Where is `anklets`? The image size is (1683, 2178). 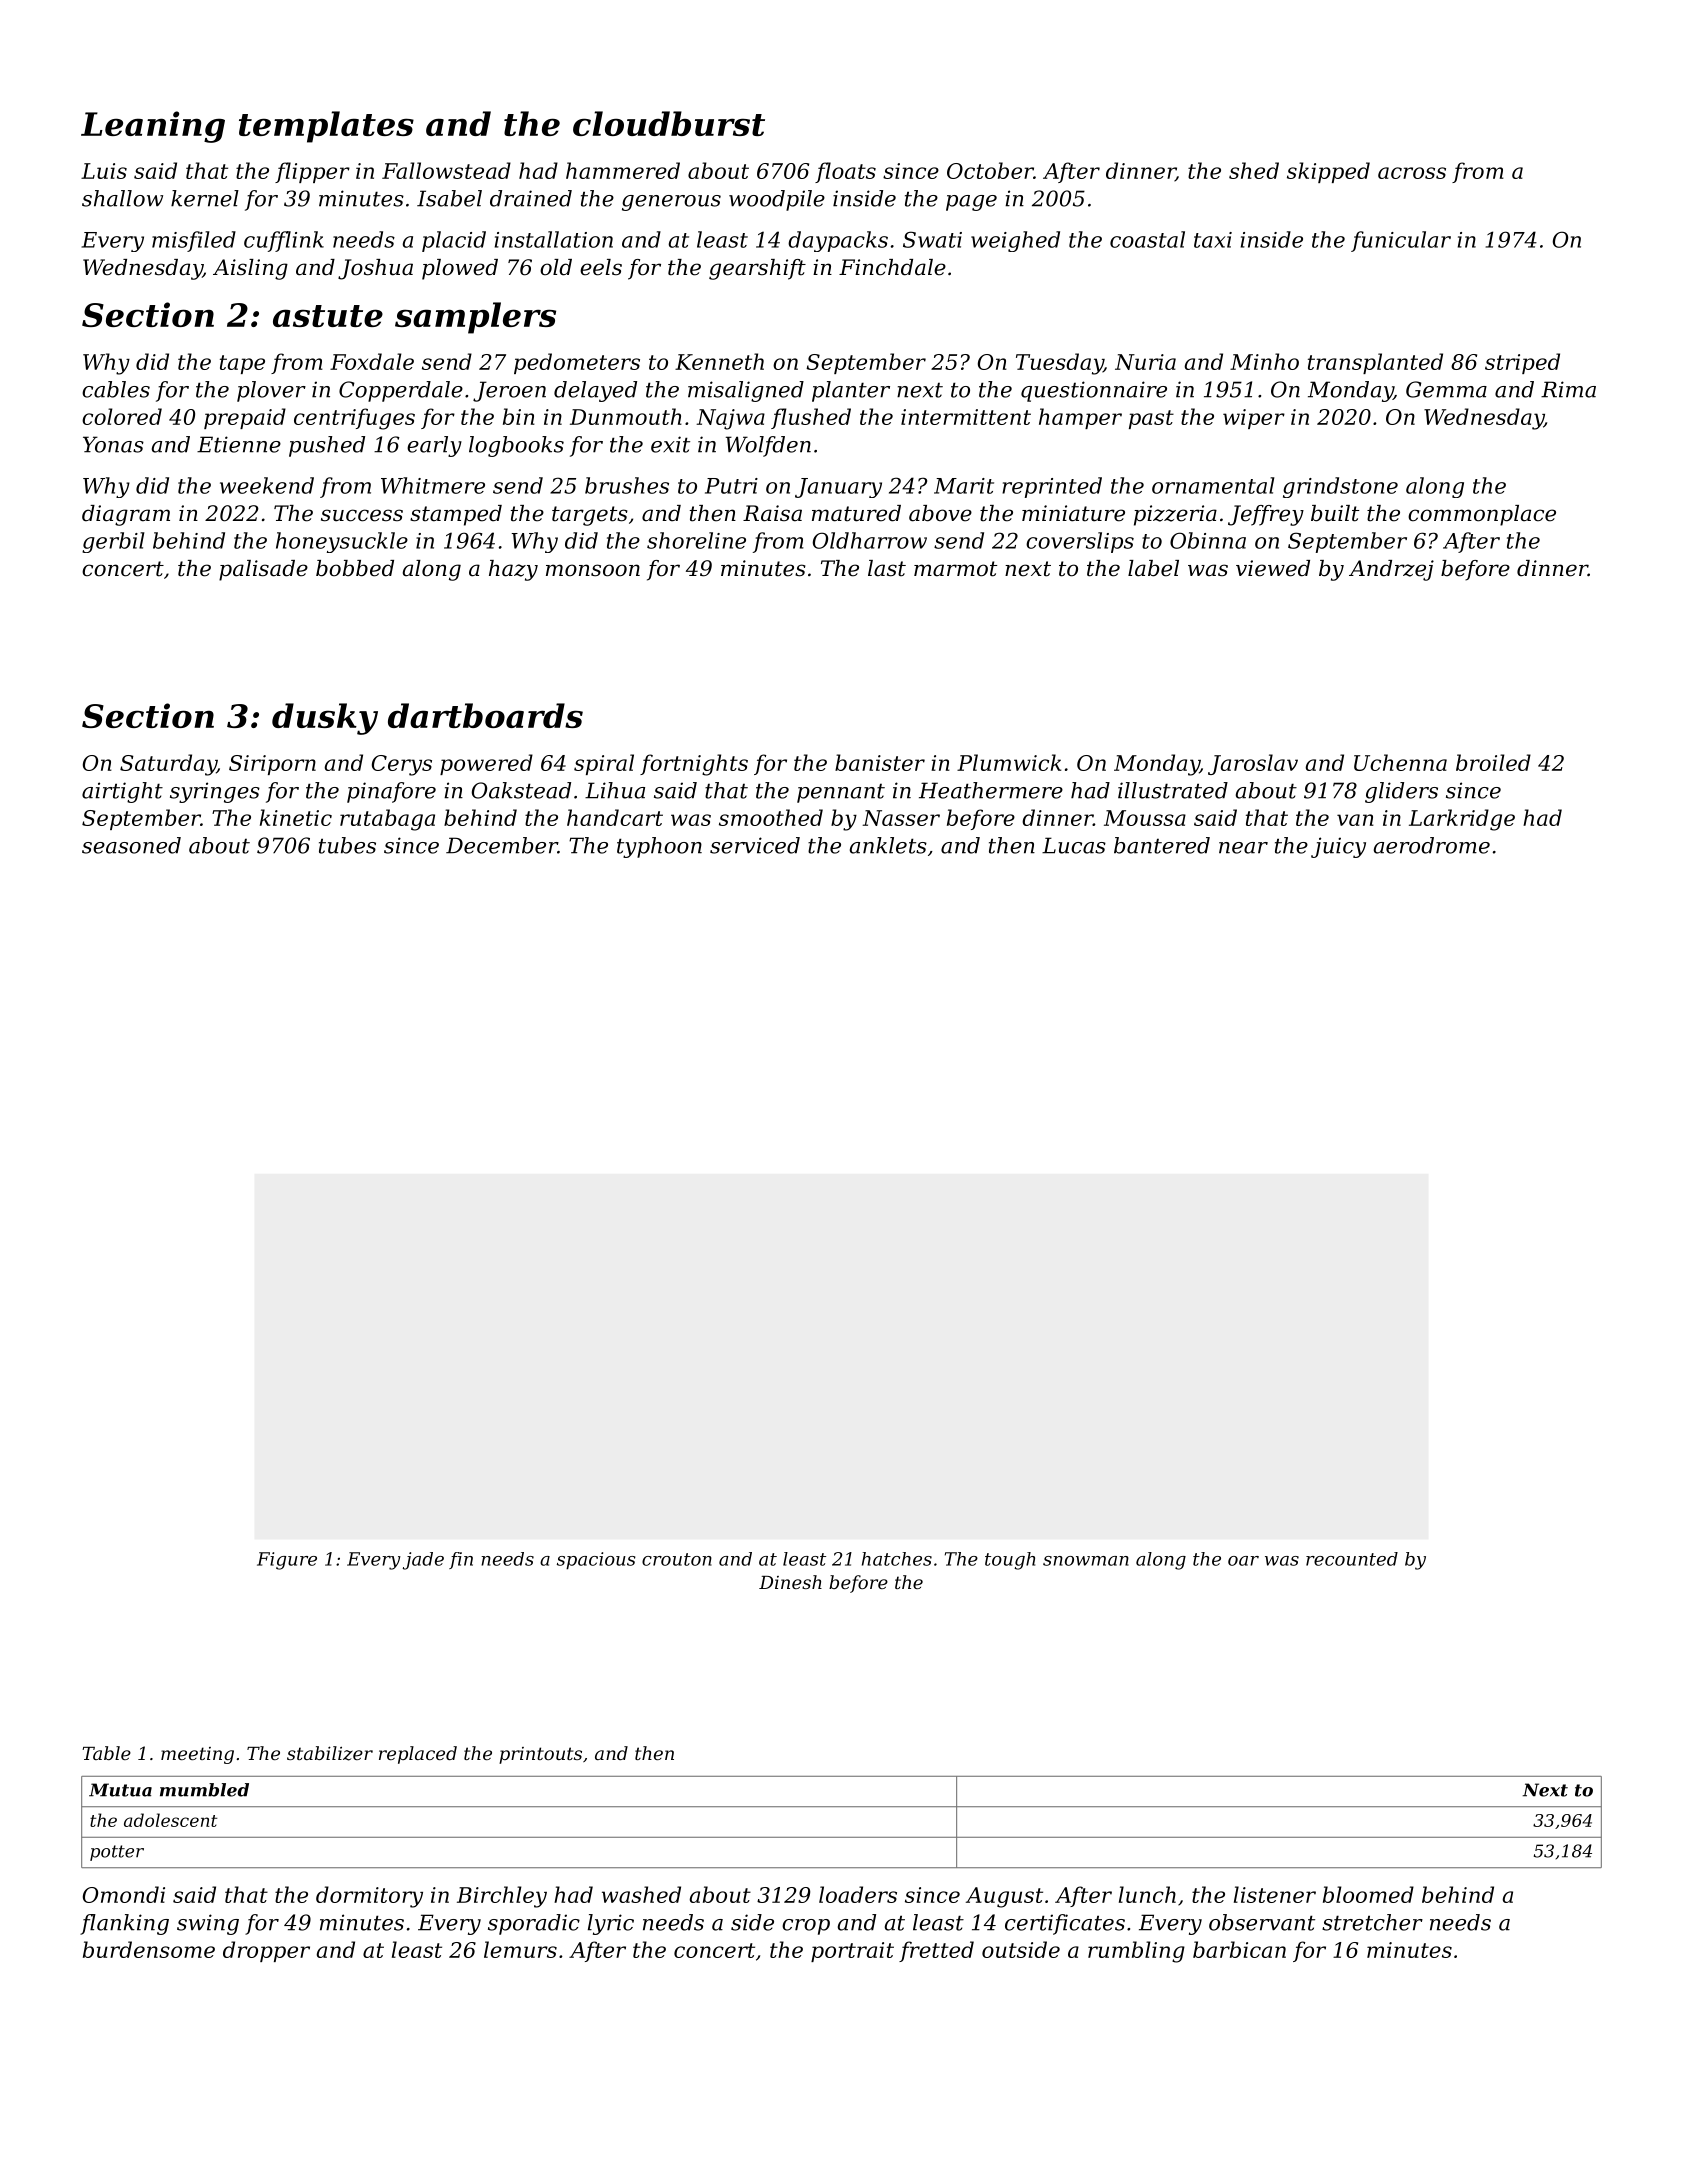
anklets is located at coordinates (888, 845).
